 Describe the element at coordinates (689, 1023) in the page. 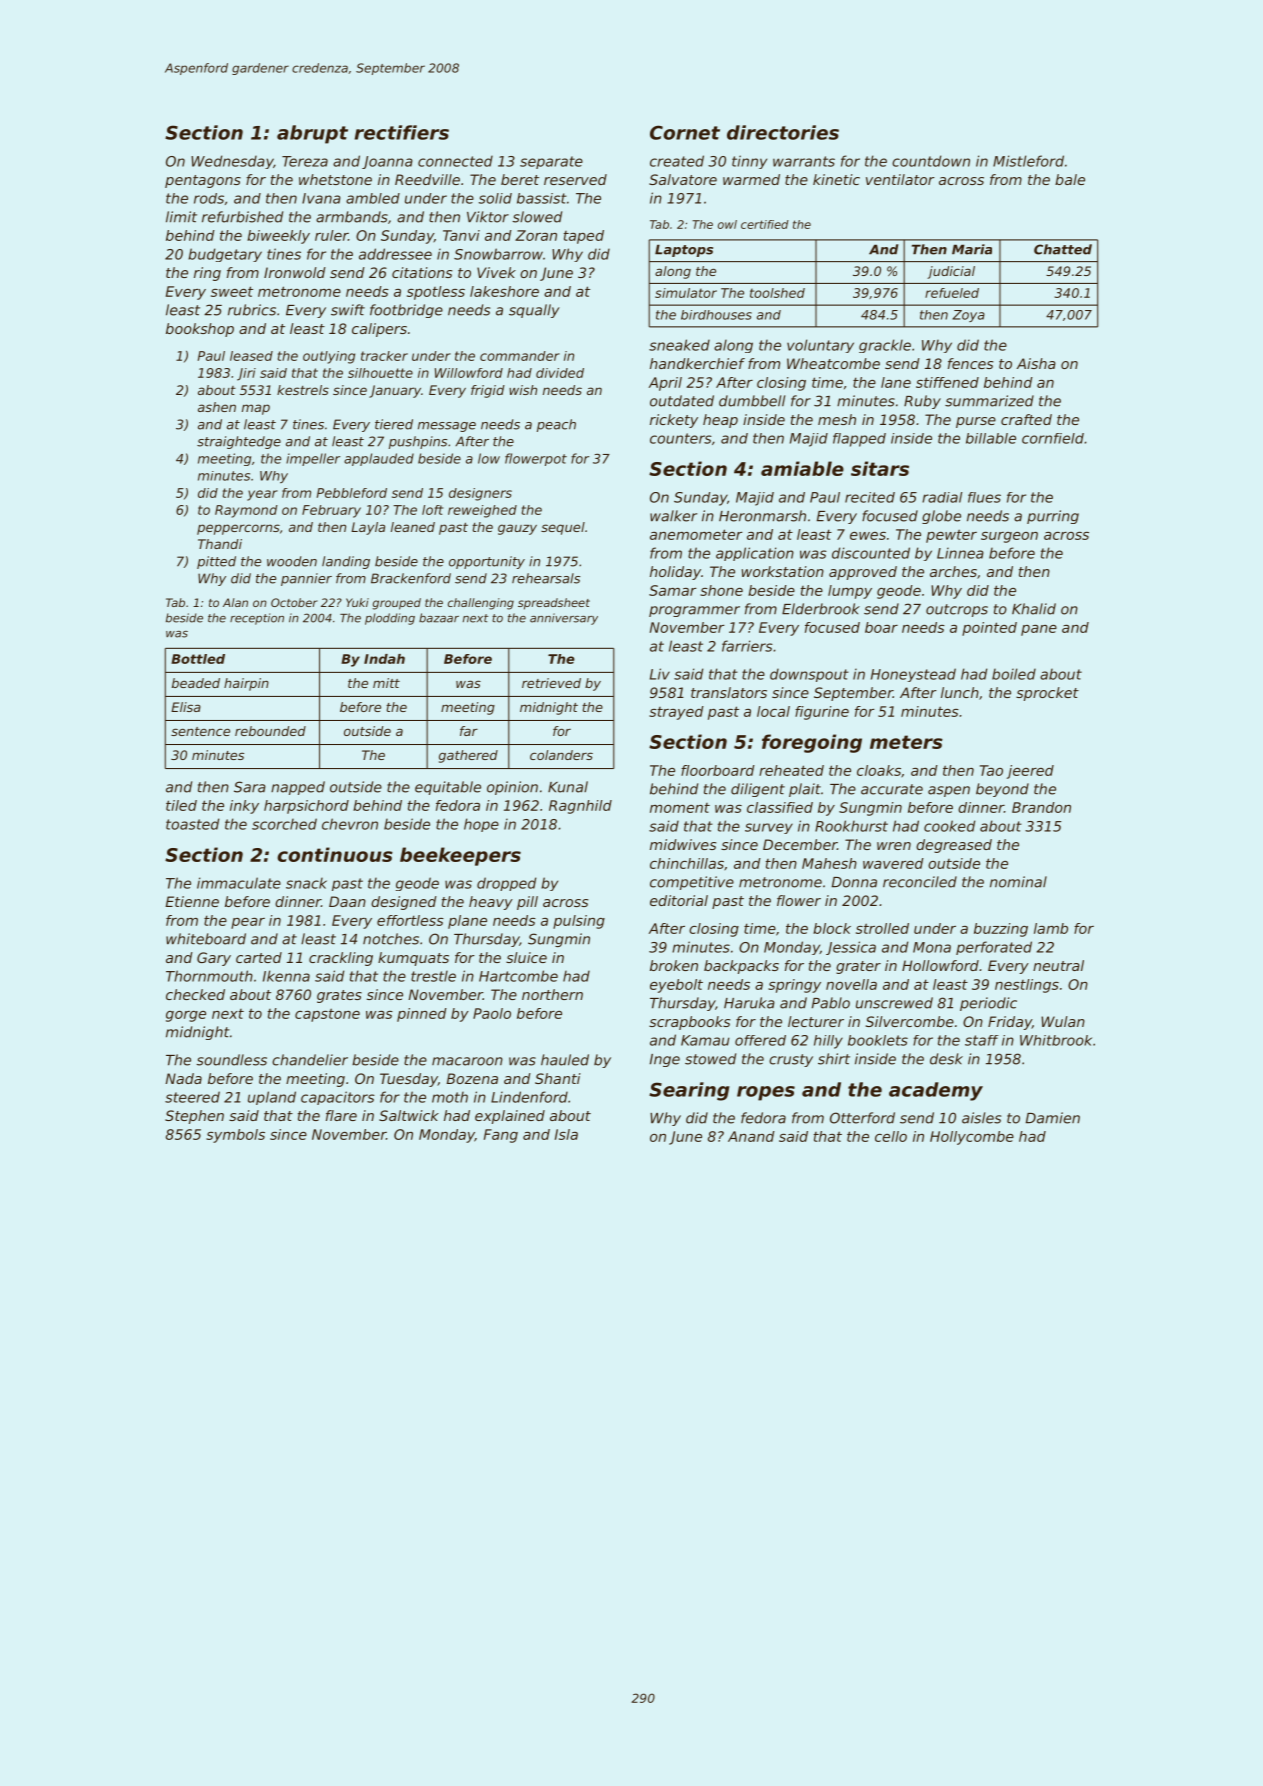

I see `scrapbooks` at that location.
